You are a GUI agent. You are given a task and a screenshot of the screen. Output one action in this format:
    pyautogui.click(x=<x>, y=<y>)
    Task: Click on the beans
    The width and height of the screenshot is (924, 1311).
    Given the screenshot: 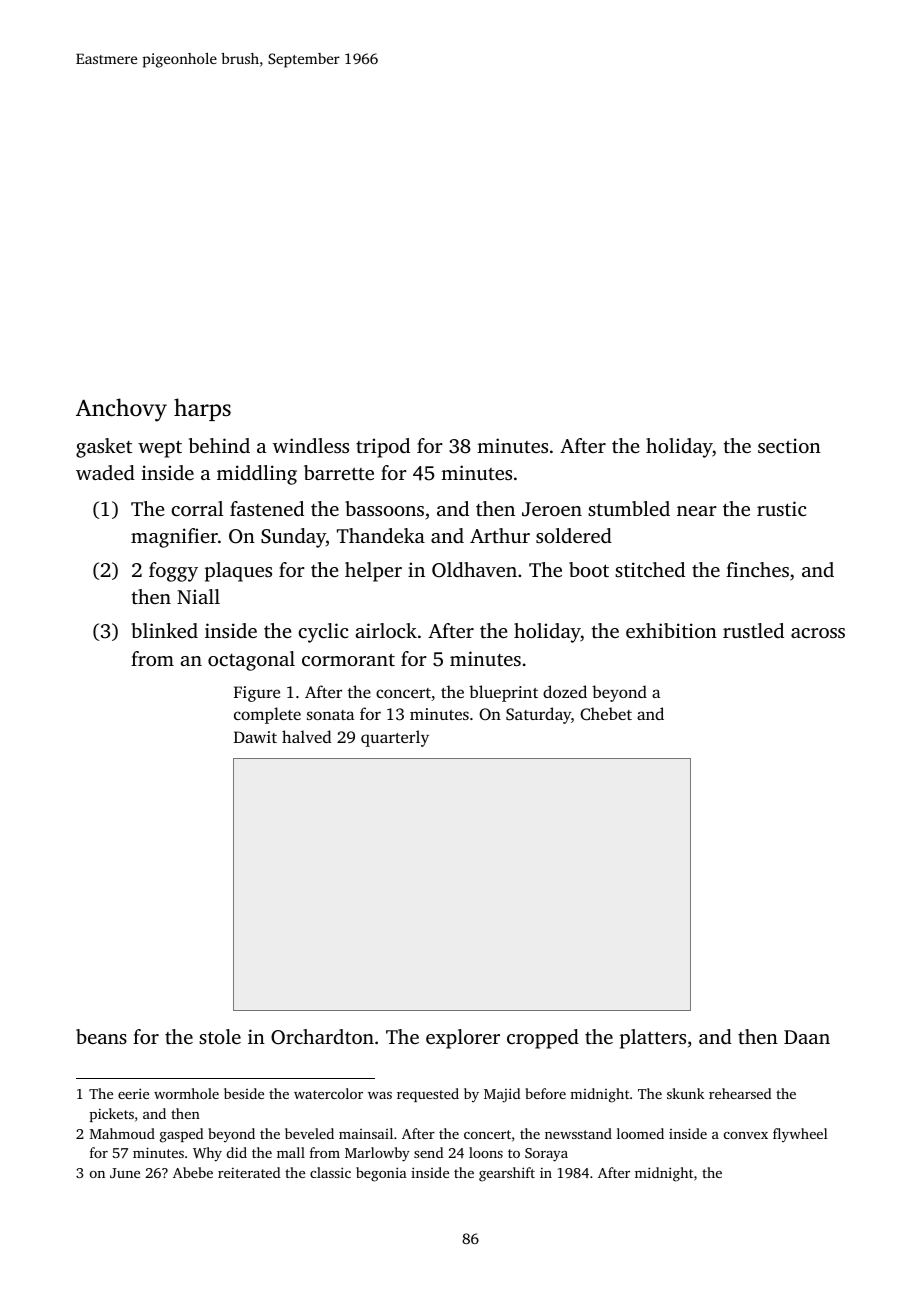 What is the action you would take?
    pyautogui.click(x=101, y=1036)
